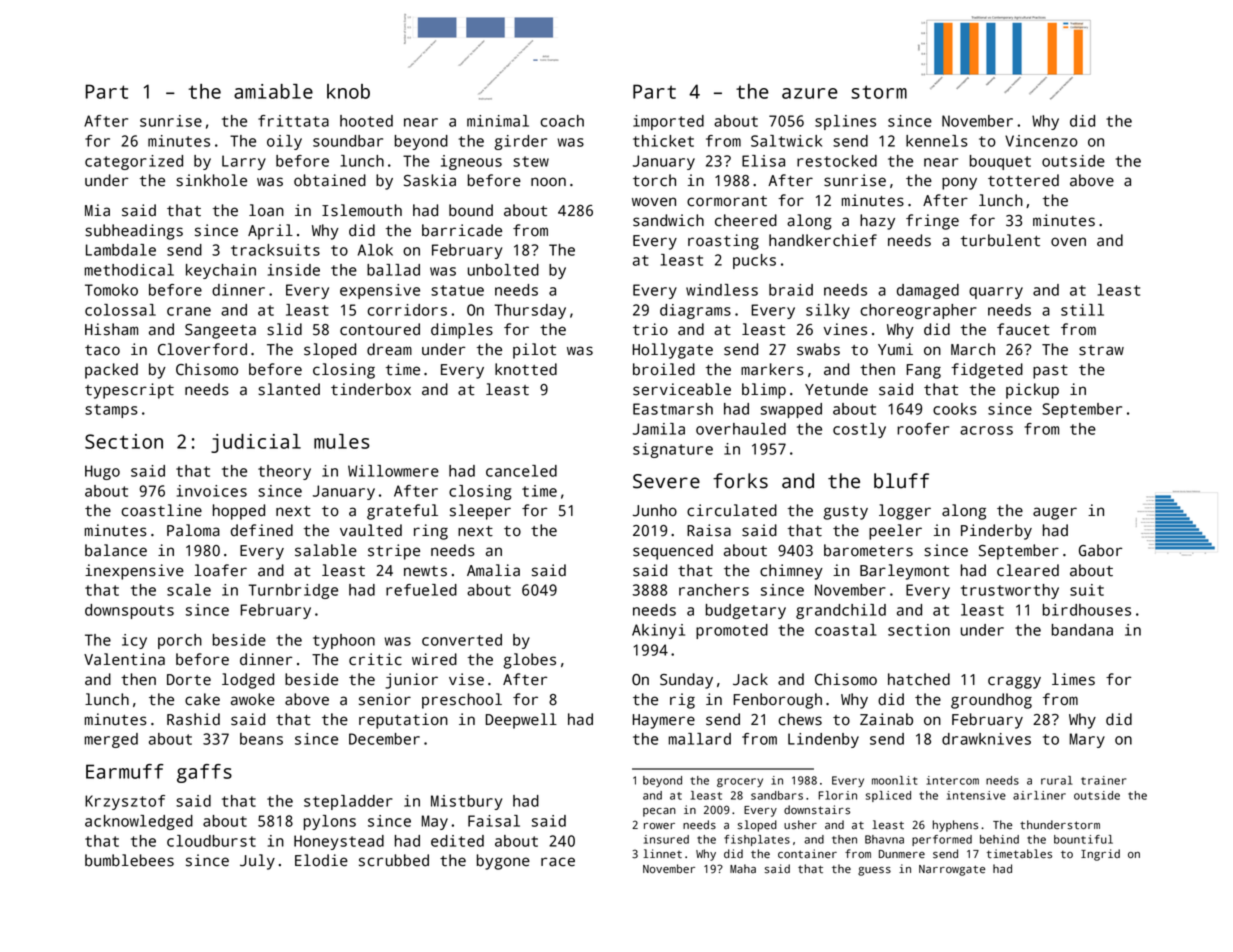  I want to click on colossal, so click(120, 310).
